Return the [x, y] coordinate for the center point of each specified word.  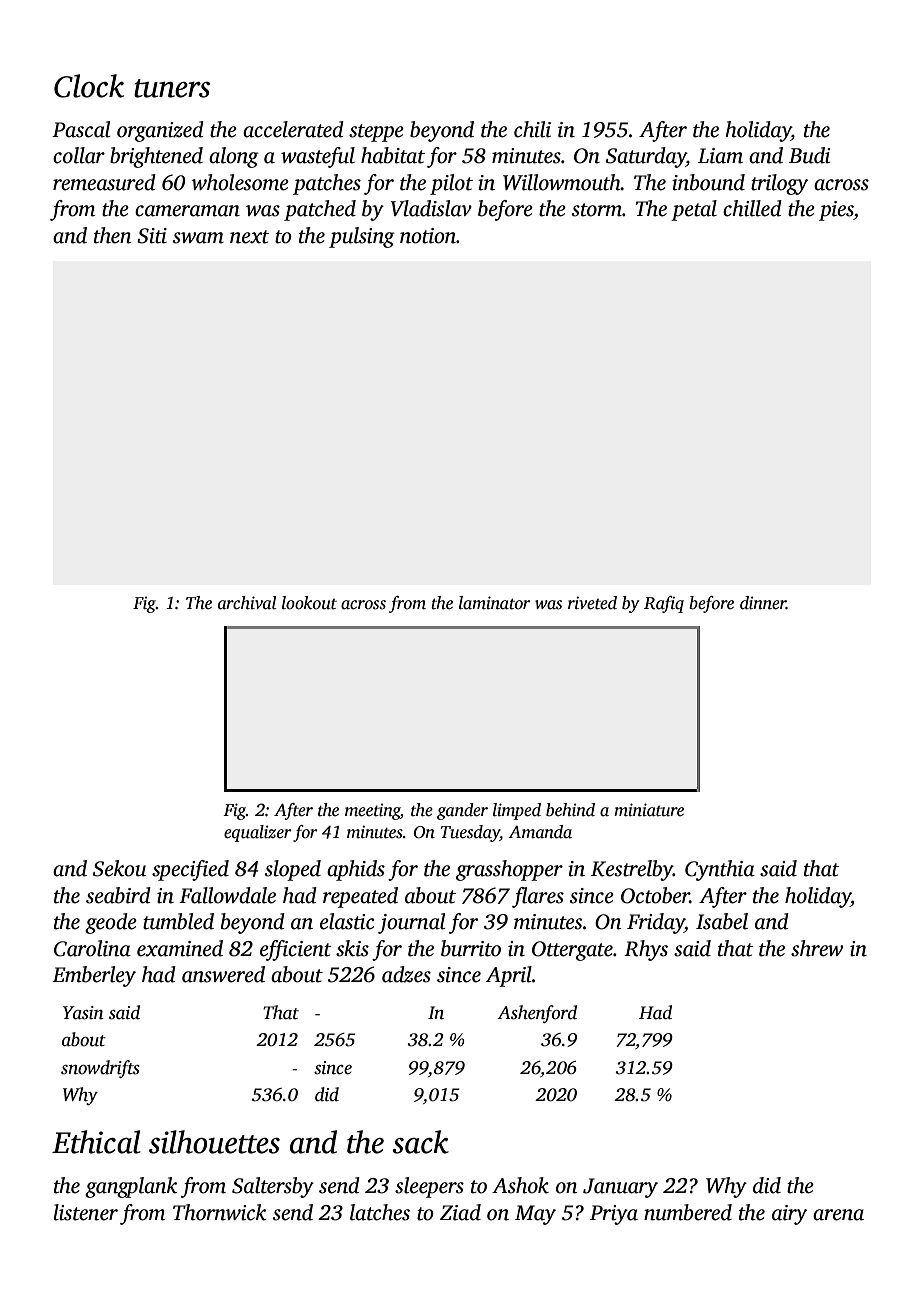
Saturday [646, 157]
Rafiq [664, 604]
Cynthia [720, 870]
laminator [495, 603]
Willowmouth [562, 182]
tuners [172, 88]
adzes [406, 974]
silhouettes [214, 1142]
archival [247, 603]
